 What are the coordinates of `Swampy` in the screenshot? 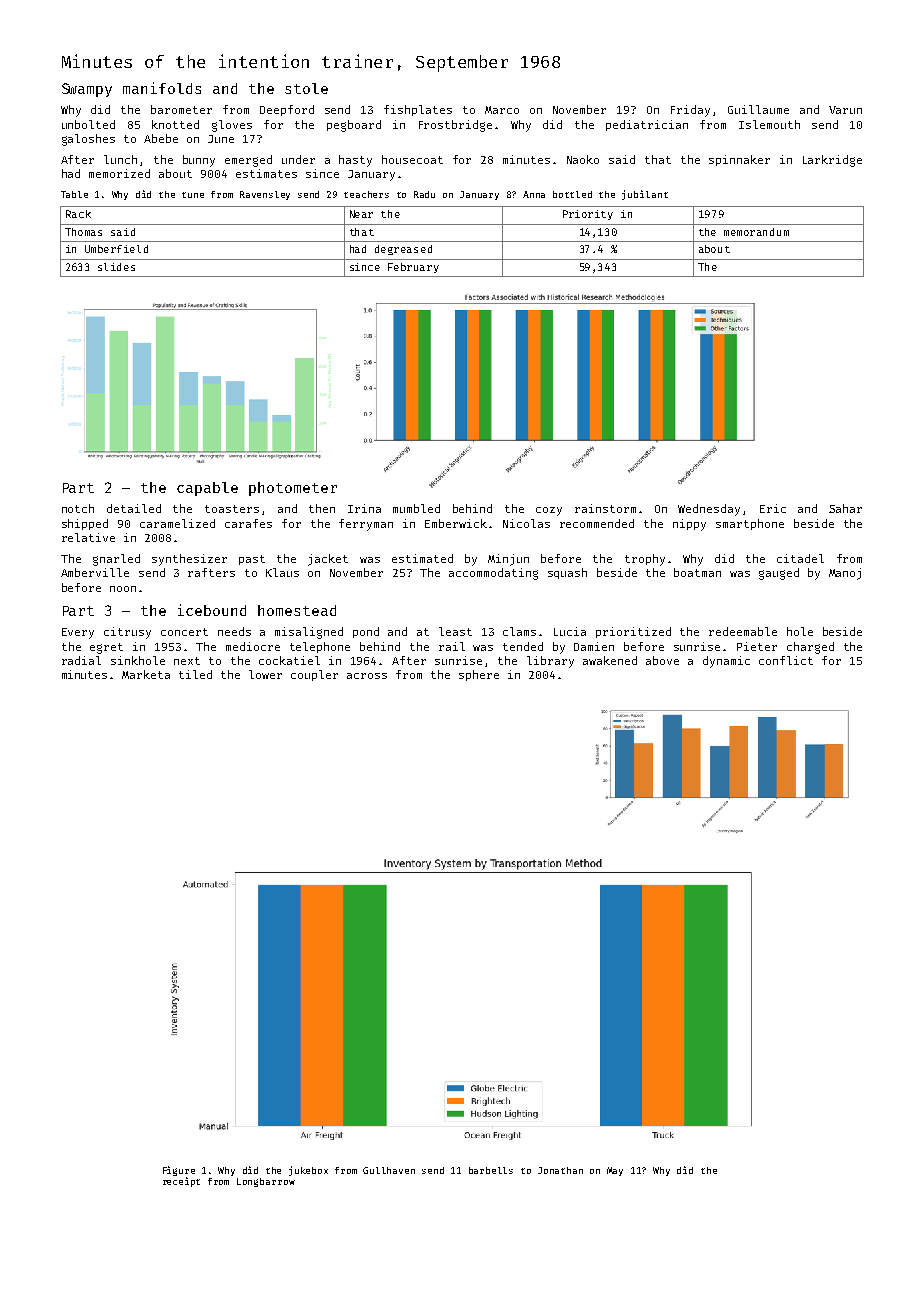 It's located at (87, 90).
